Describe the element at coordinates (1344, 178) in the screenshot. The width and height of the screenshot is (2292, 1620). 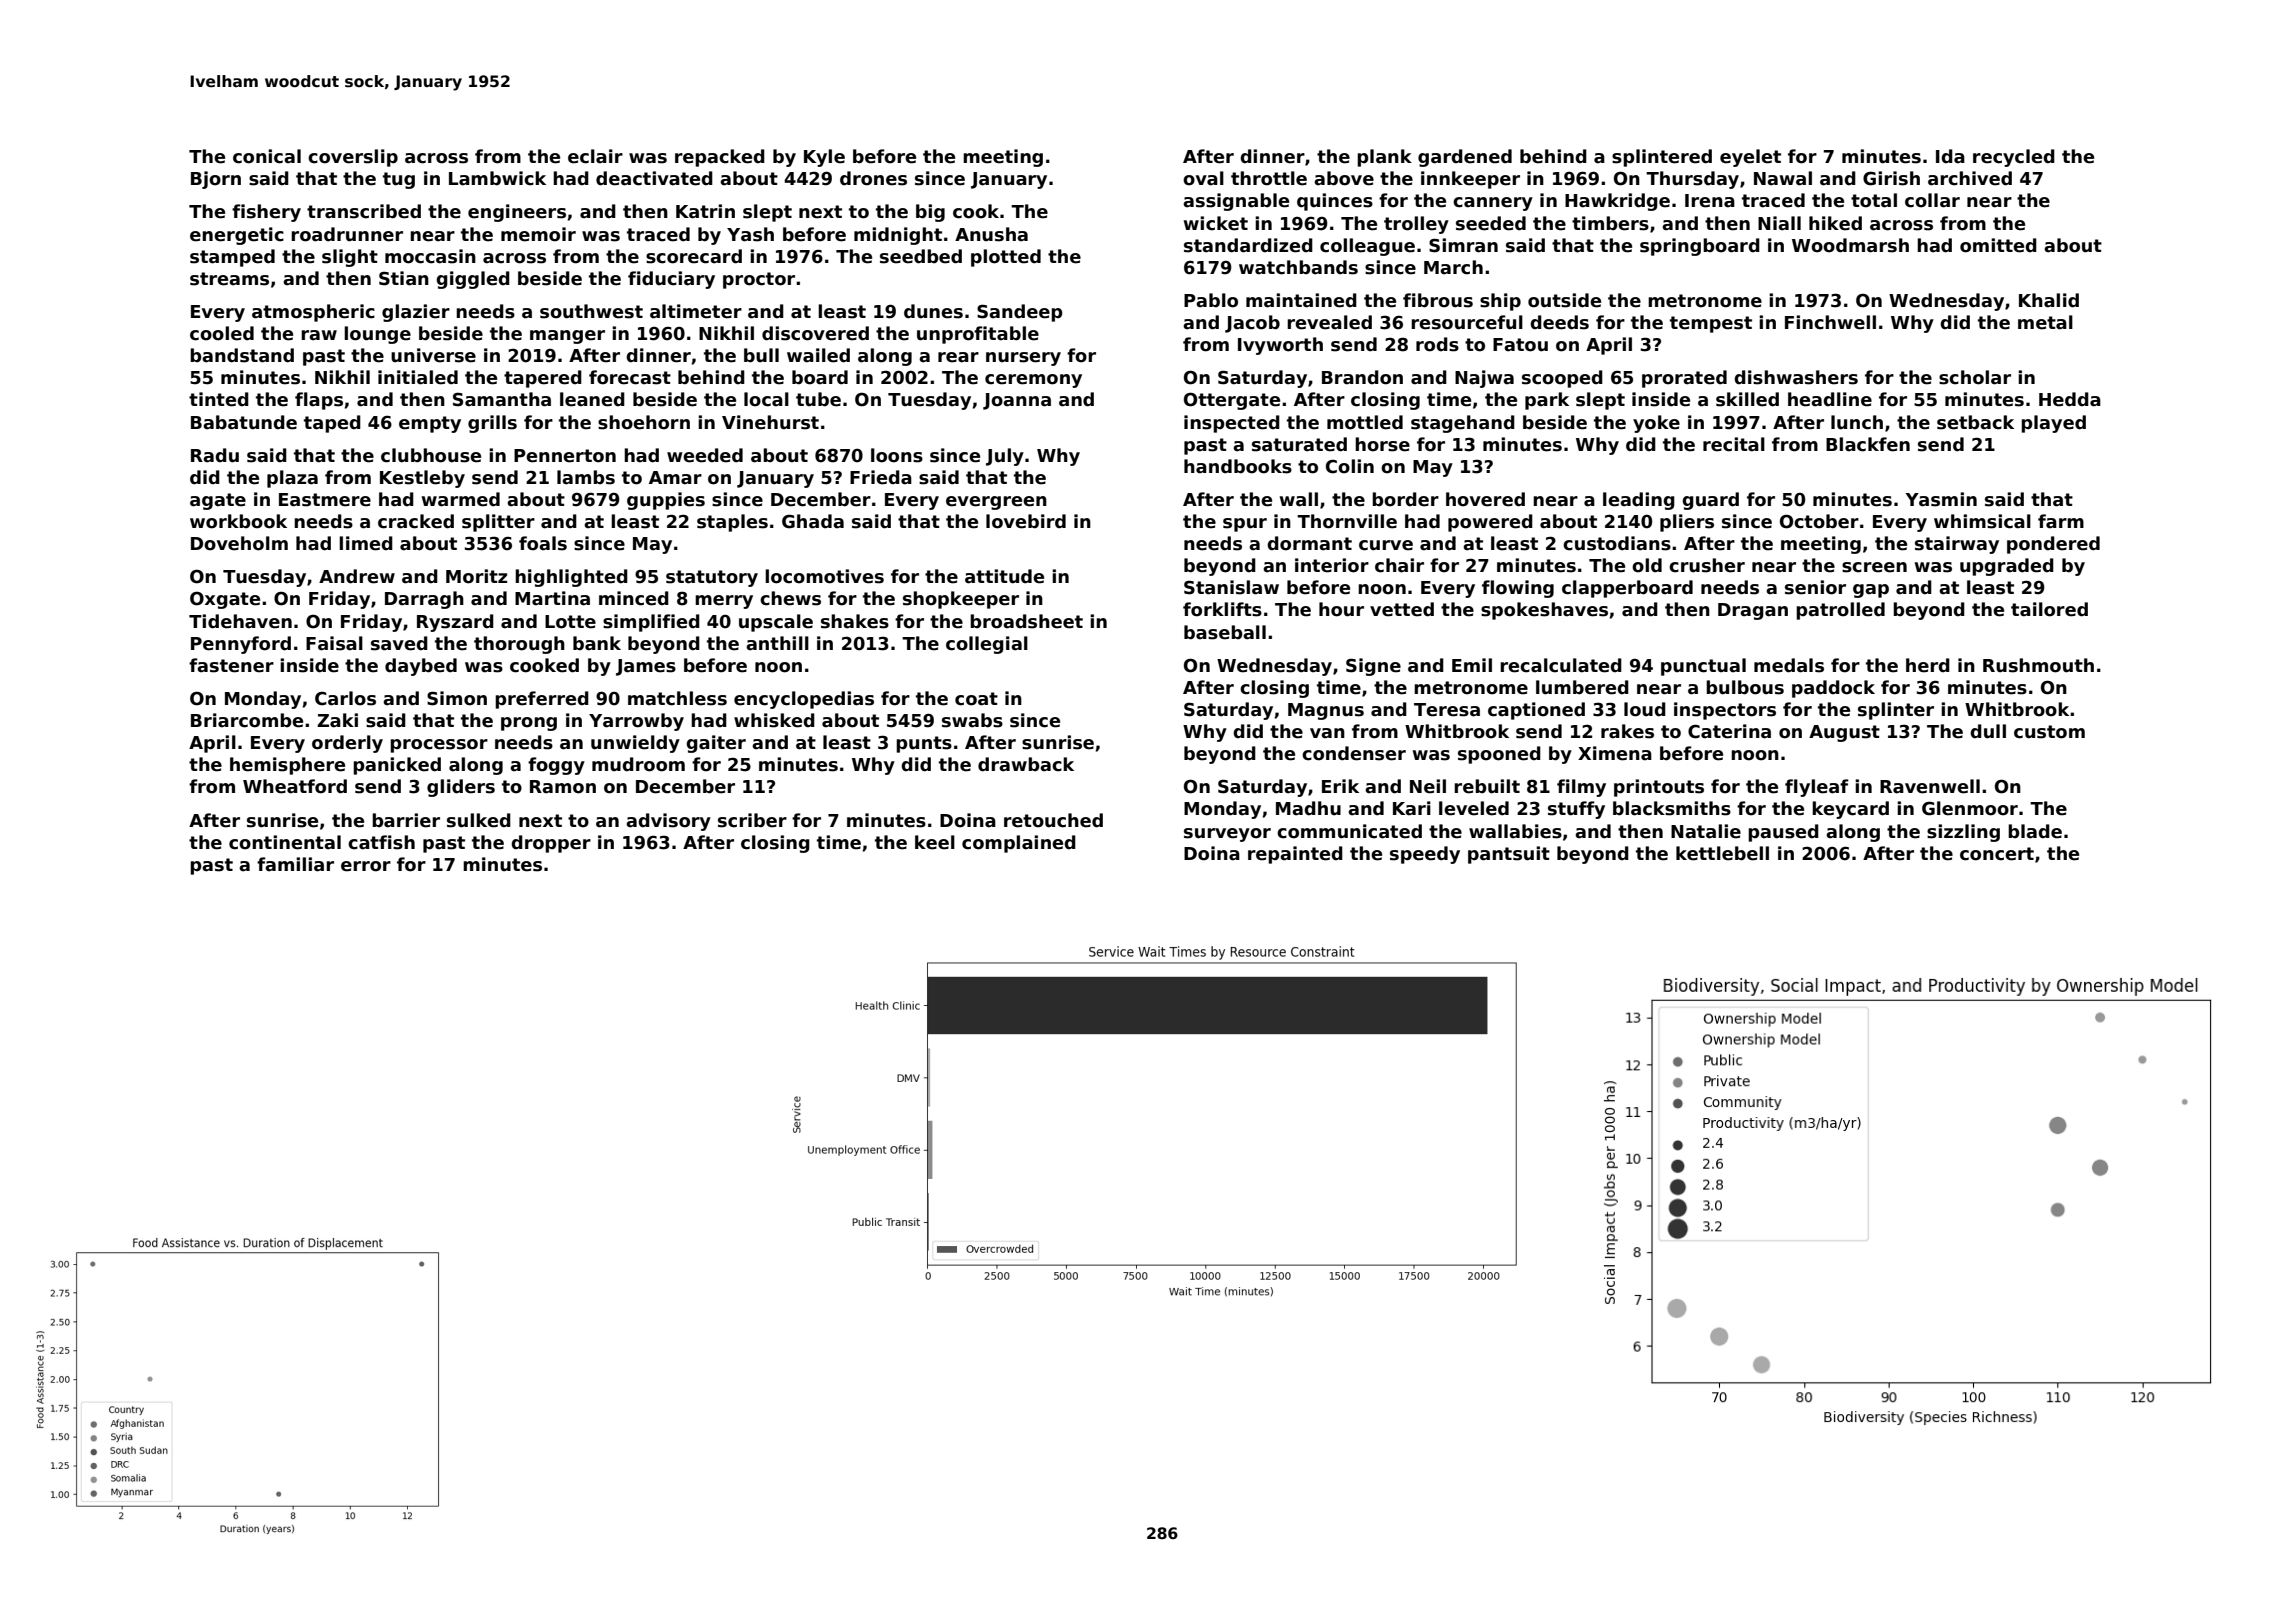
I see `above` at that location.
